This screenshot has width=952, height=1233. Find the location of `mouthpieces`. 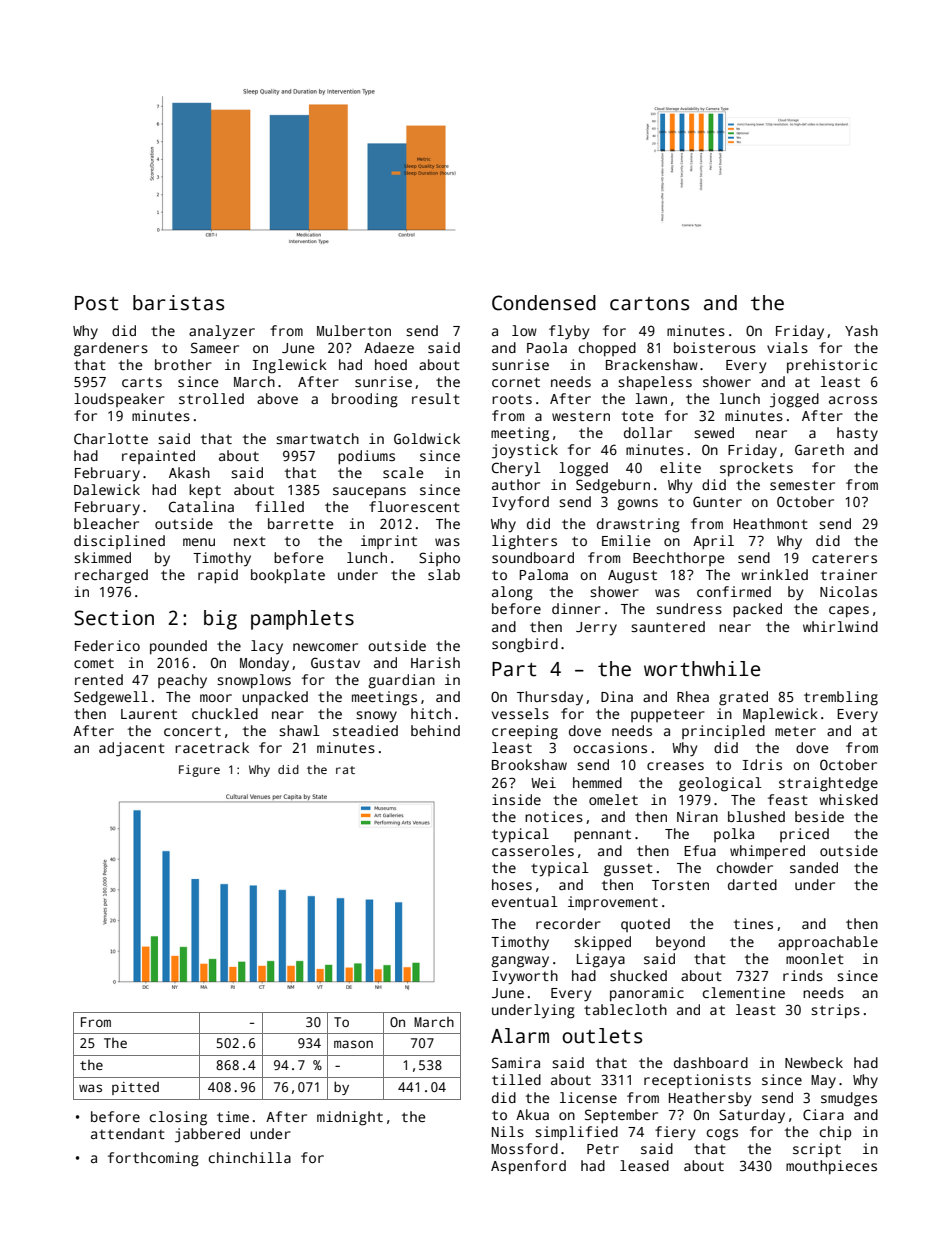

mouthpieces is located at coordinates (831, 1167).
